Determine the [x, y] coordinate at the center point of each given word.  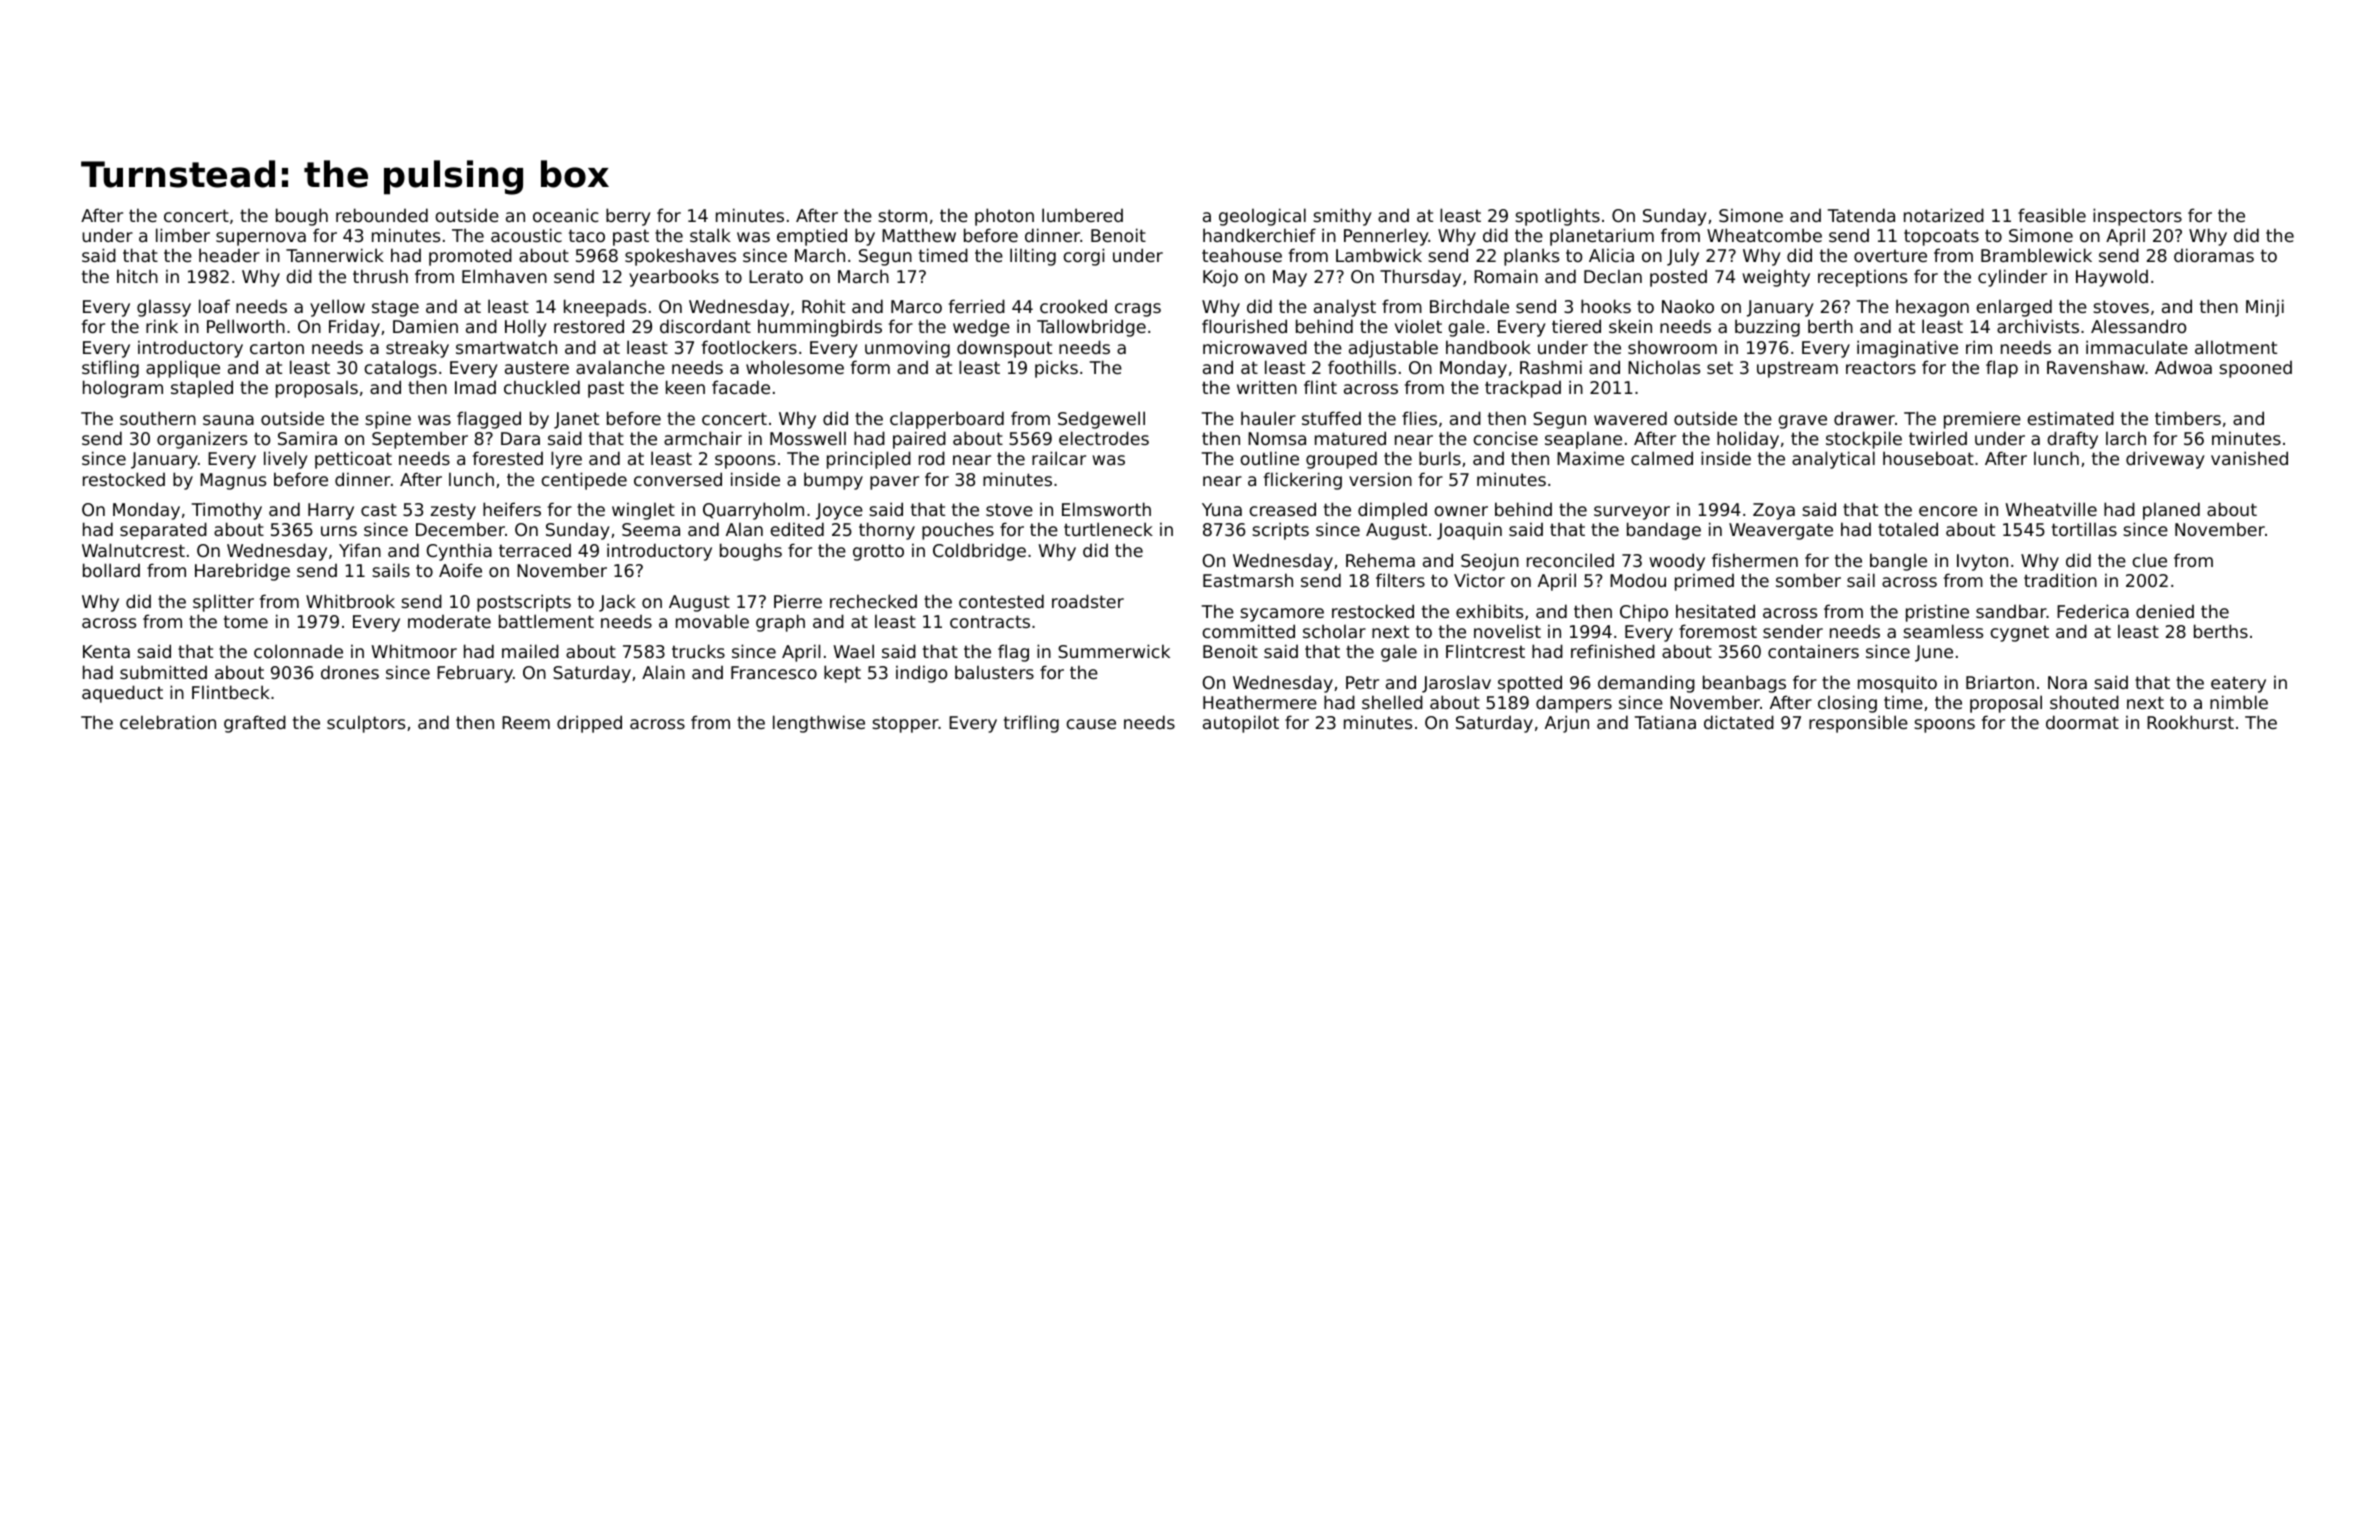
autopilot [1241, 724]
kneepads [605, 308]
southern [158, 418]
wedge [981, 328]
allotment [2236, 347]
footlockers [749, 347]
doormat [2082, 722]
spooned [2255, 369]
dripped [589, 724]
